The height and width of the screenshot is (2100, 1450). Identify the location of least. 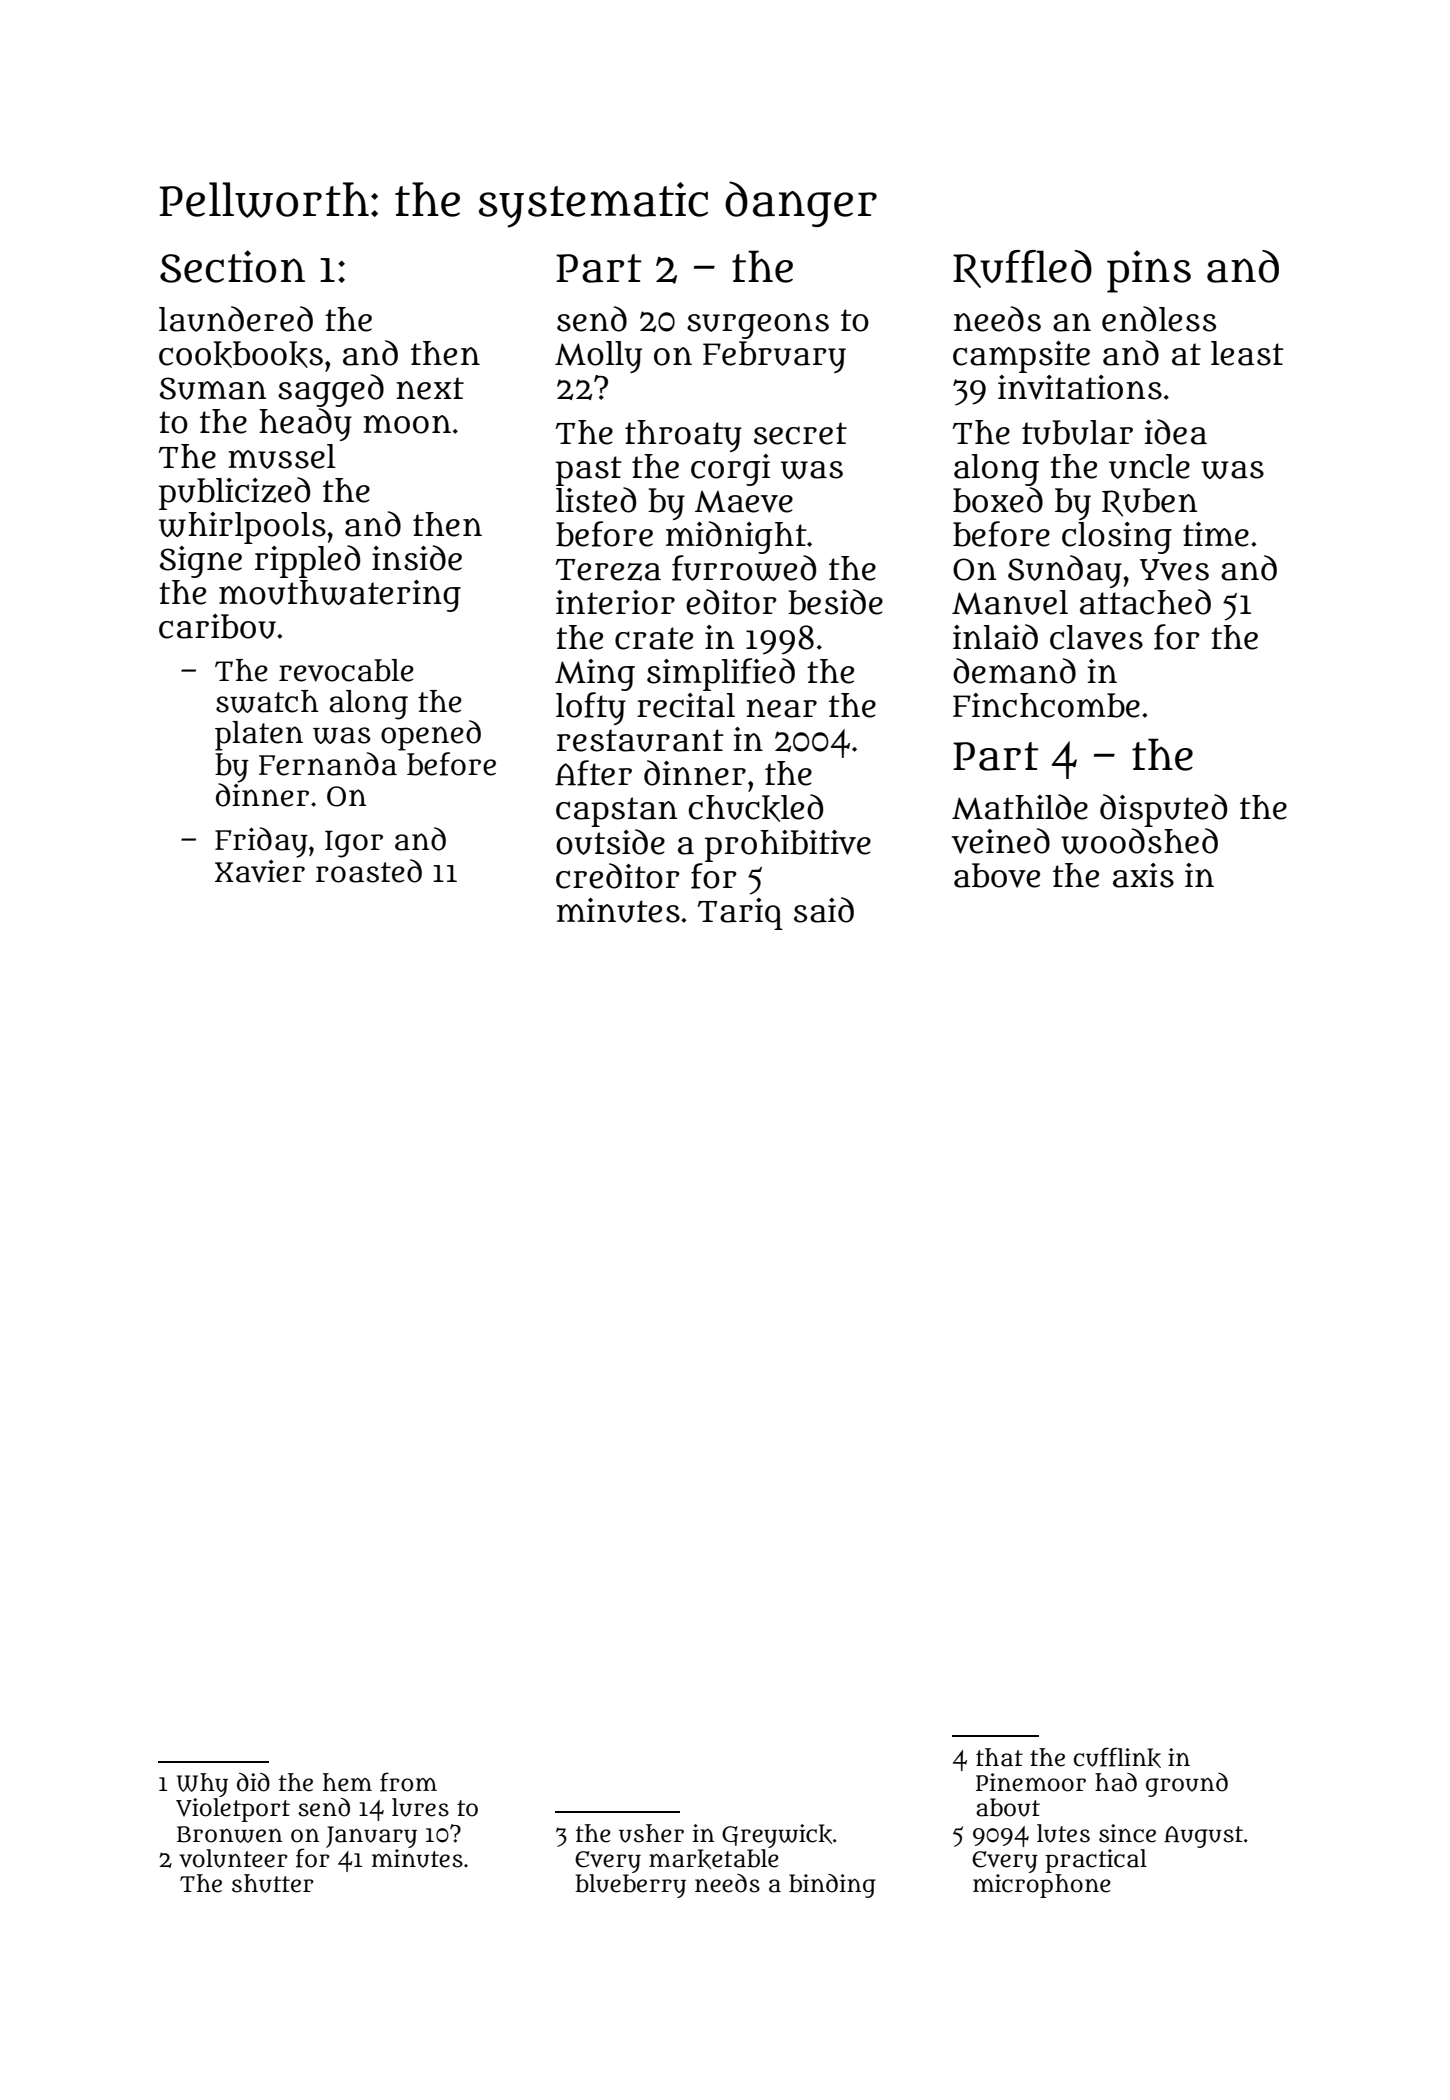
(1247, 353).
